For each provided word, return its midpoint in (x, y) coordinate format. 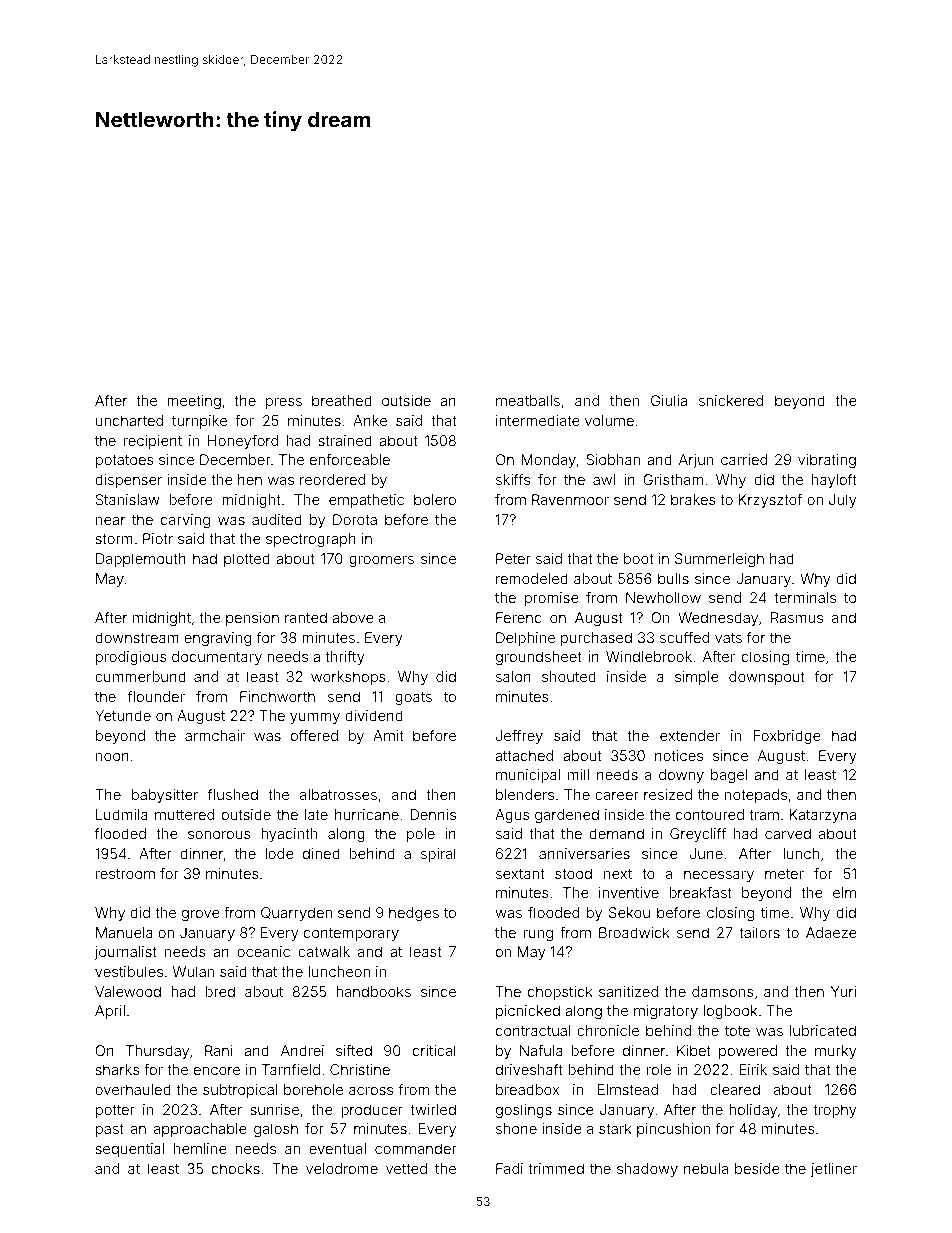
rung (538, 935)
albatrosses (338, 794)
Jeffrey (519, 737)
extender (690, 735)
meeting (194, 402)
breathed (342, 400)
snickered (731, 400)
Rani (219, 1050)
